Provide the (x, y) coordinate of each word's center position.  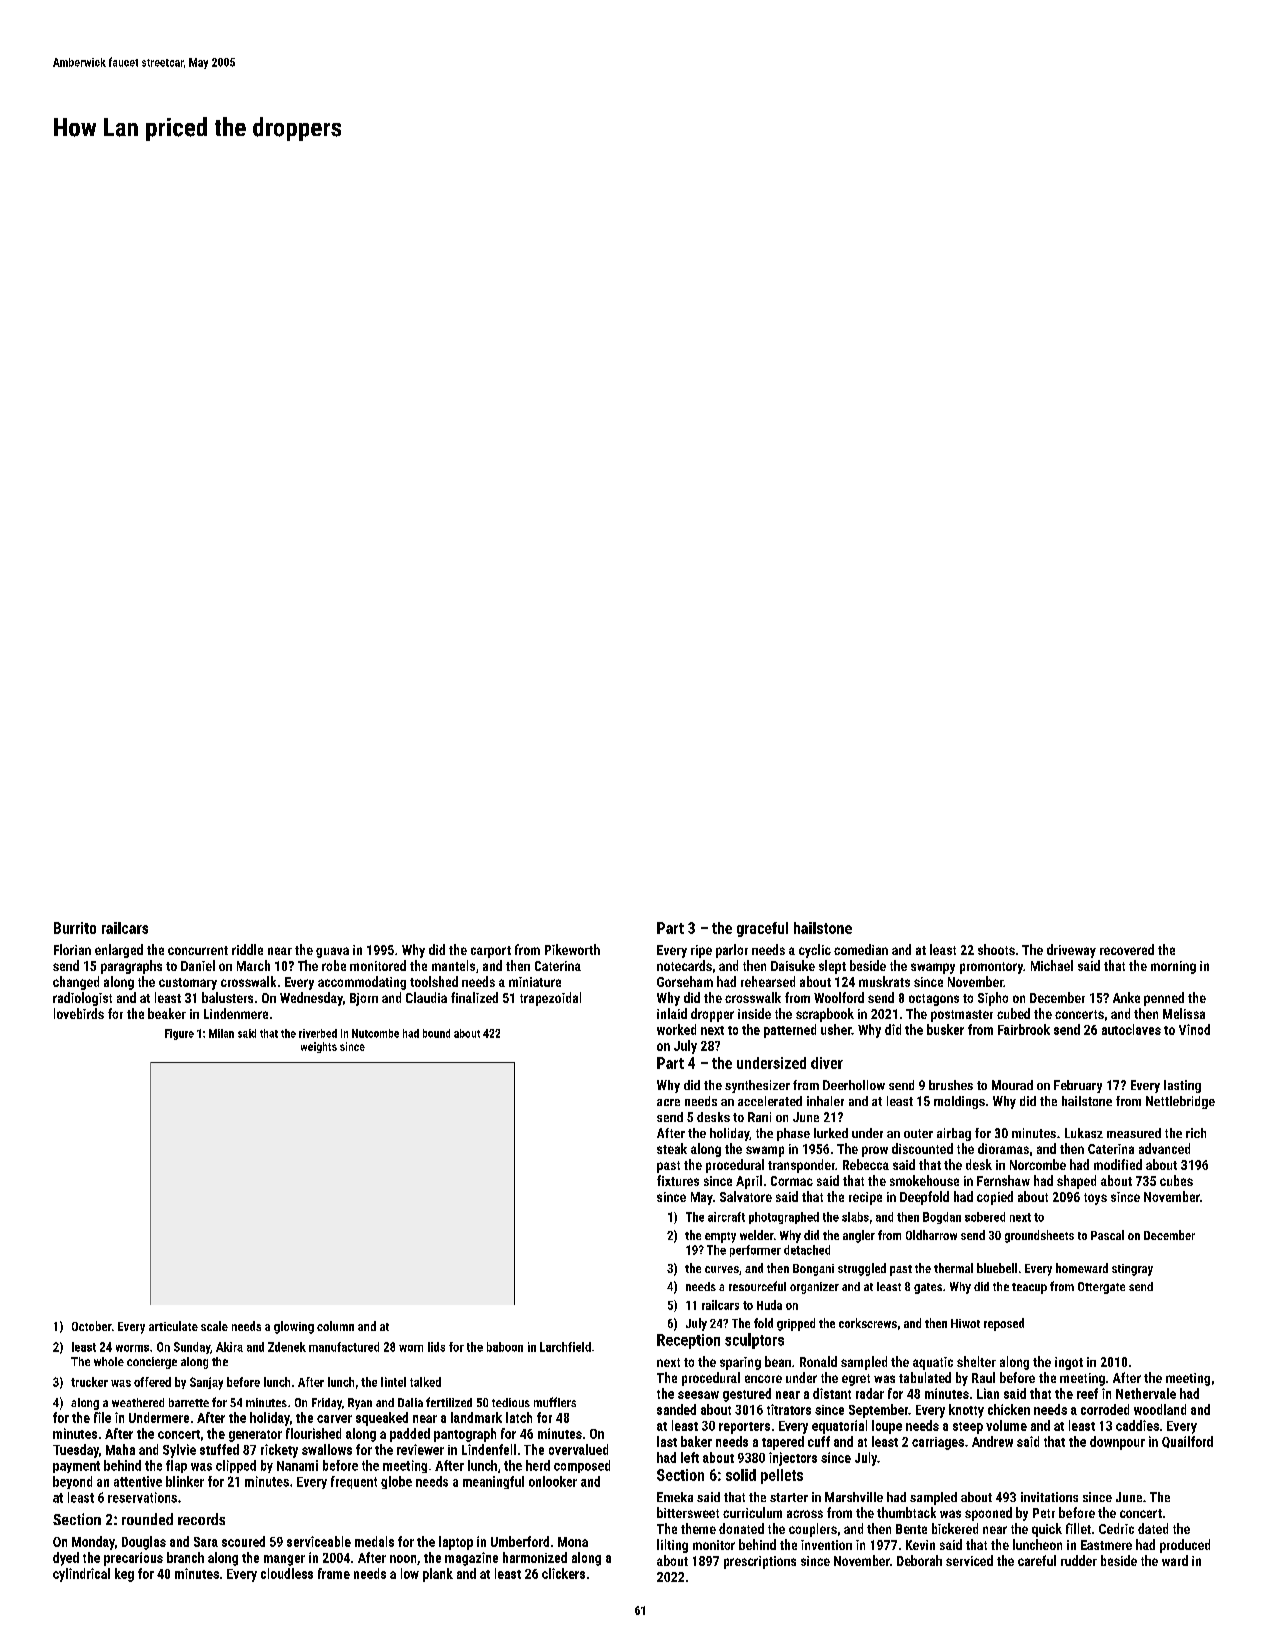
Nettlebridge (1180, 1102)
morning (1173, 967)
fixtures (678, 1180)
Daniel (198, 965)
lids (436, 1347)
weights (319, 1047)
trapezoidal (550, 999)
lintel (393, 1382)
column (335, 1326)
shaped (1076, 1182)
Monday (93, 1543)
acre (668, 1102)
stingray (1132, 1270)
